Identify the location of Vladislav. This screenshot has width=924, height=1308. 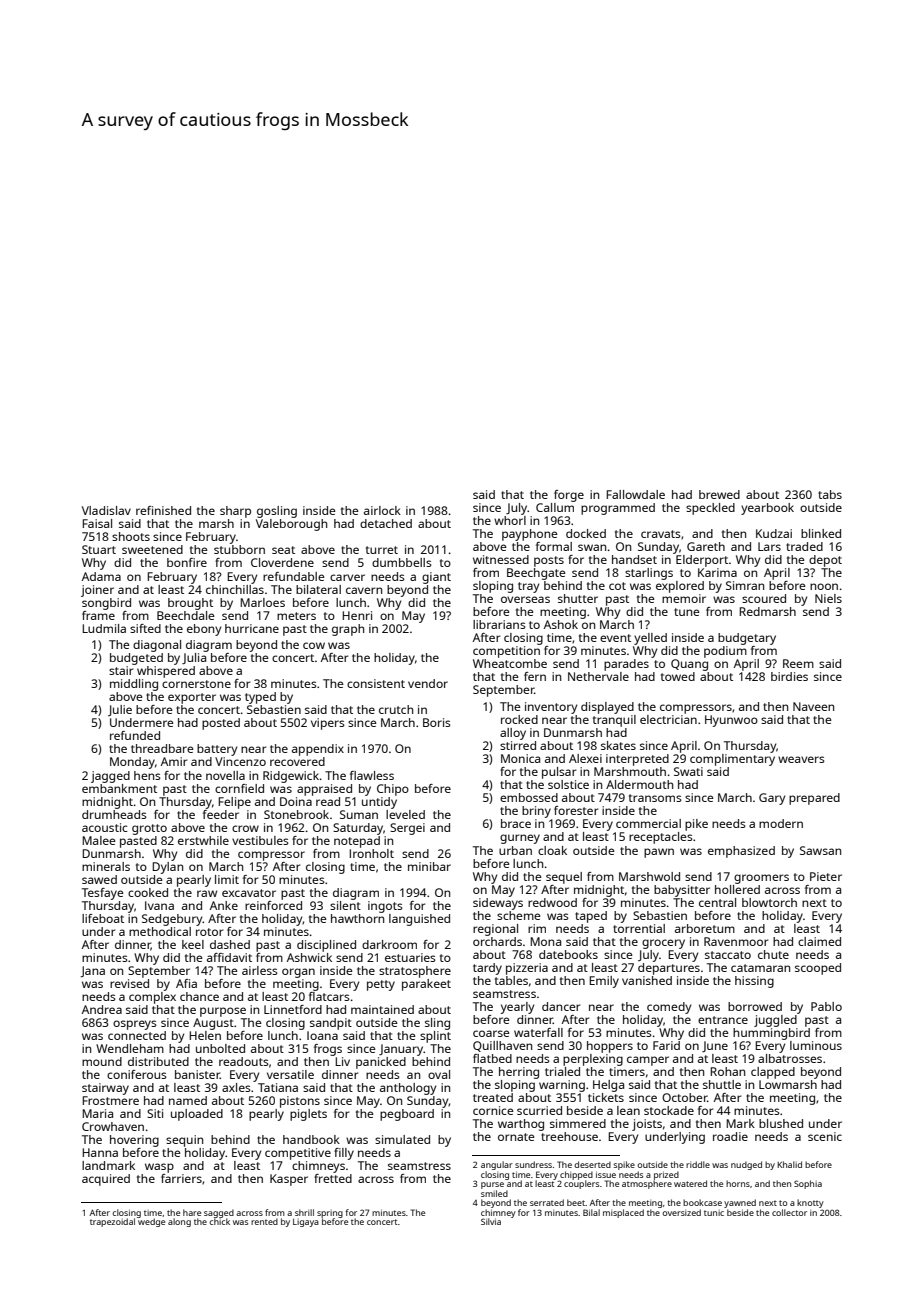
(106, 510).
